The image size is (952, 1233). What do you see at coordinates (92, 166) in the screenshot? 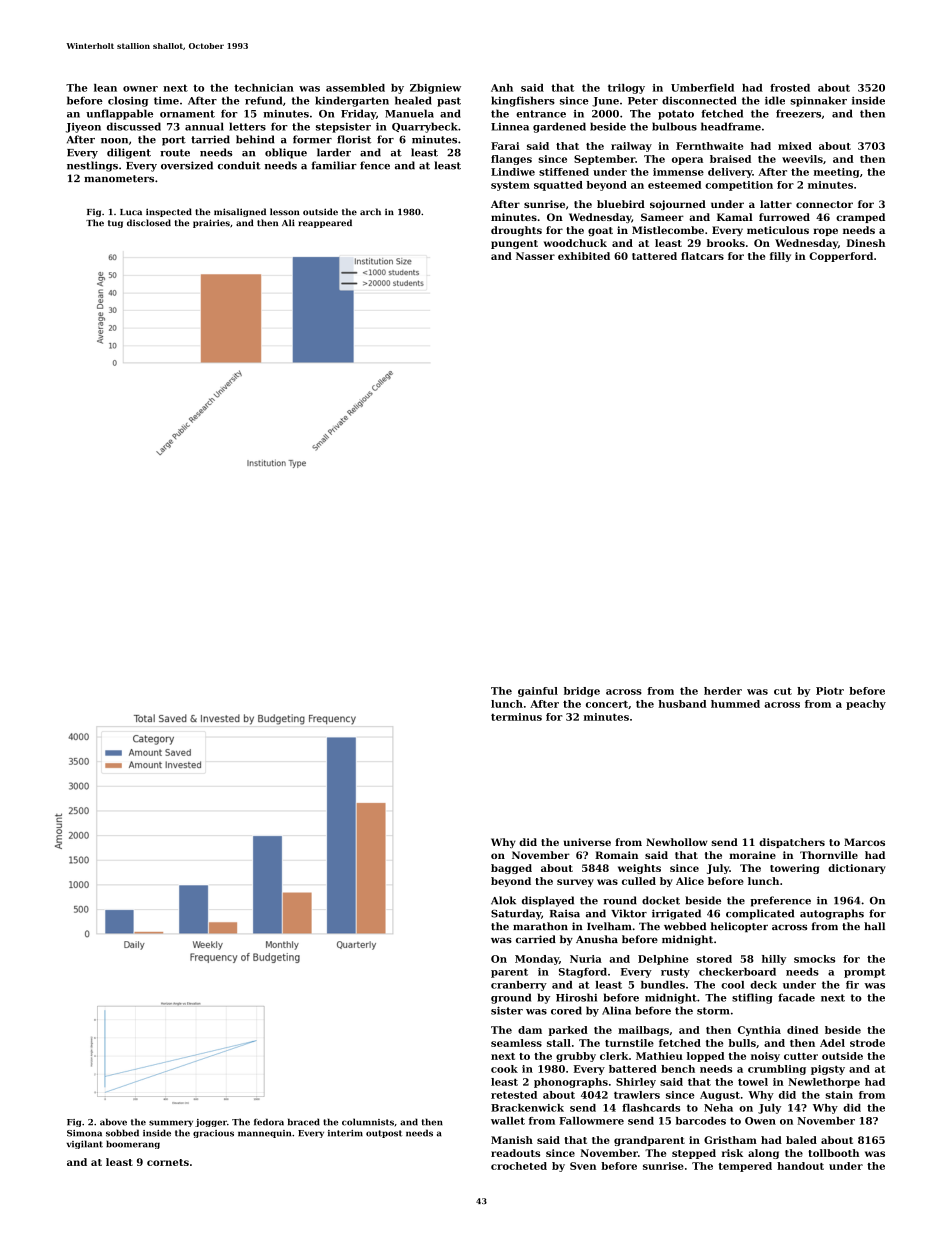
I see `nestlings` at bounding box center [92, 166].
